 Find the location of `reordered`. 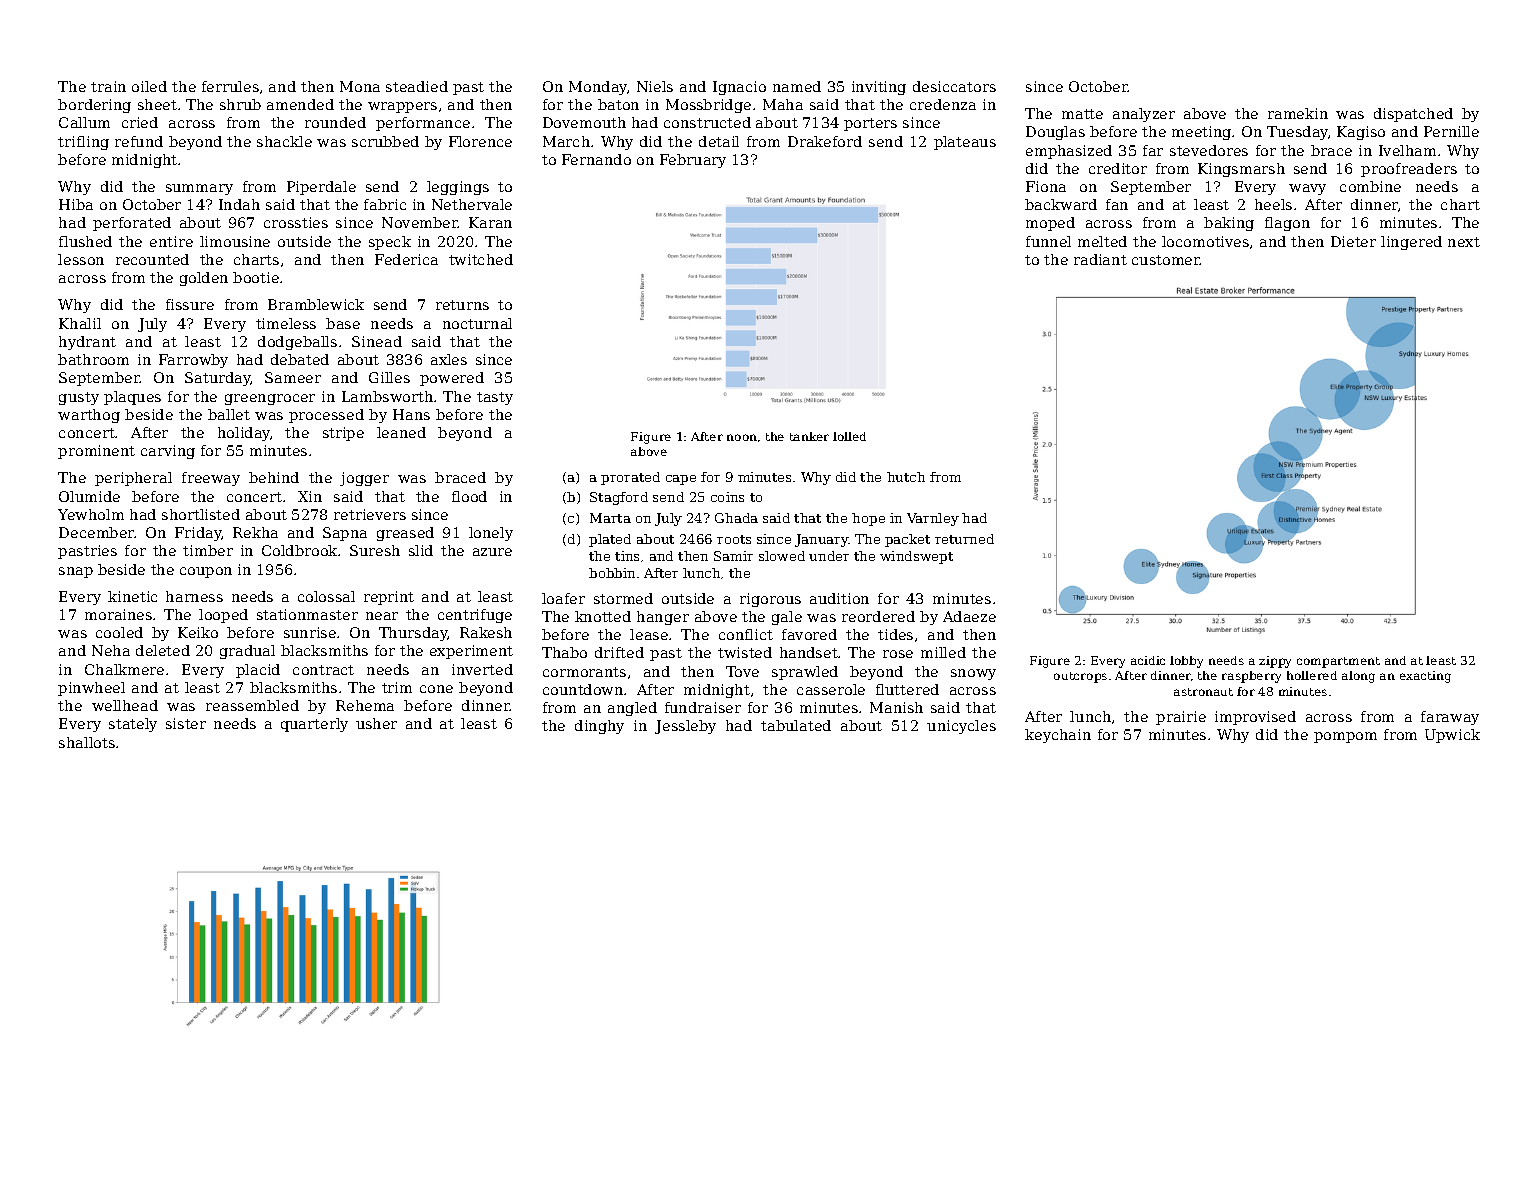

reordered is located at coordinates (878, 616).
